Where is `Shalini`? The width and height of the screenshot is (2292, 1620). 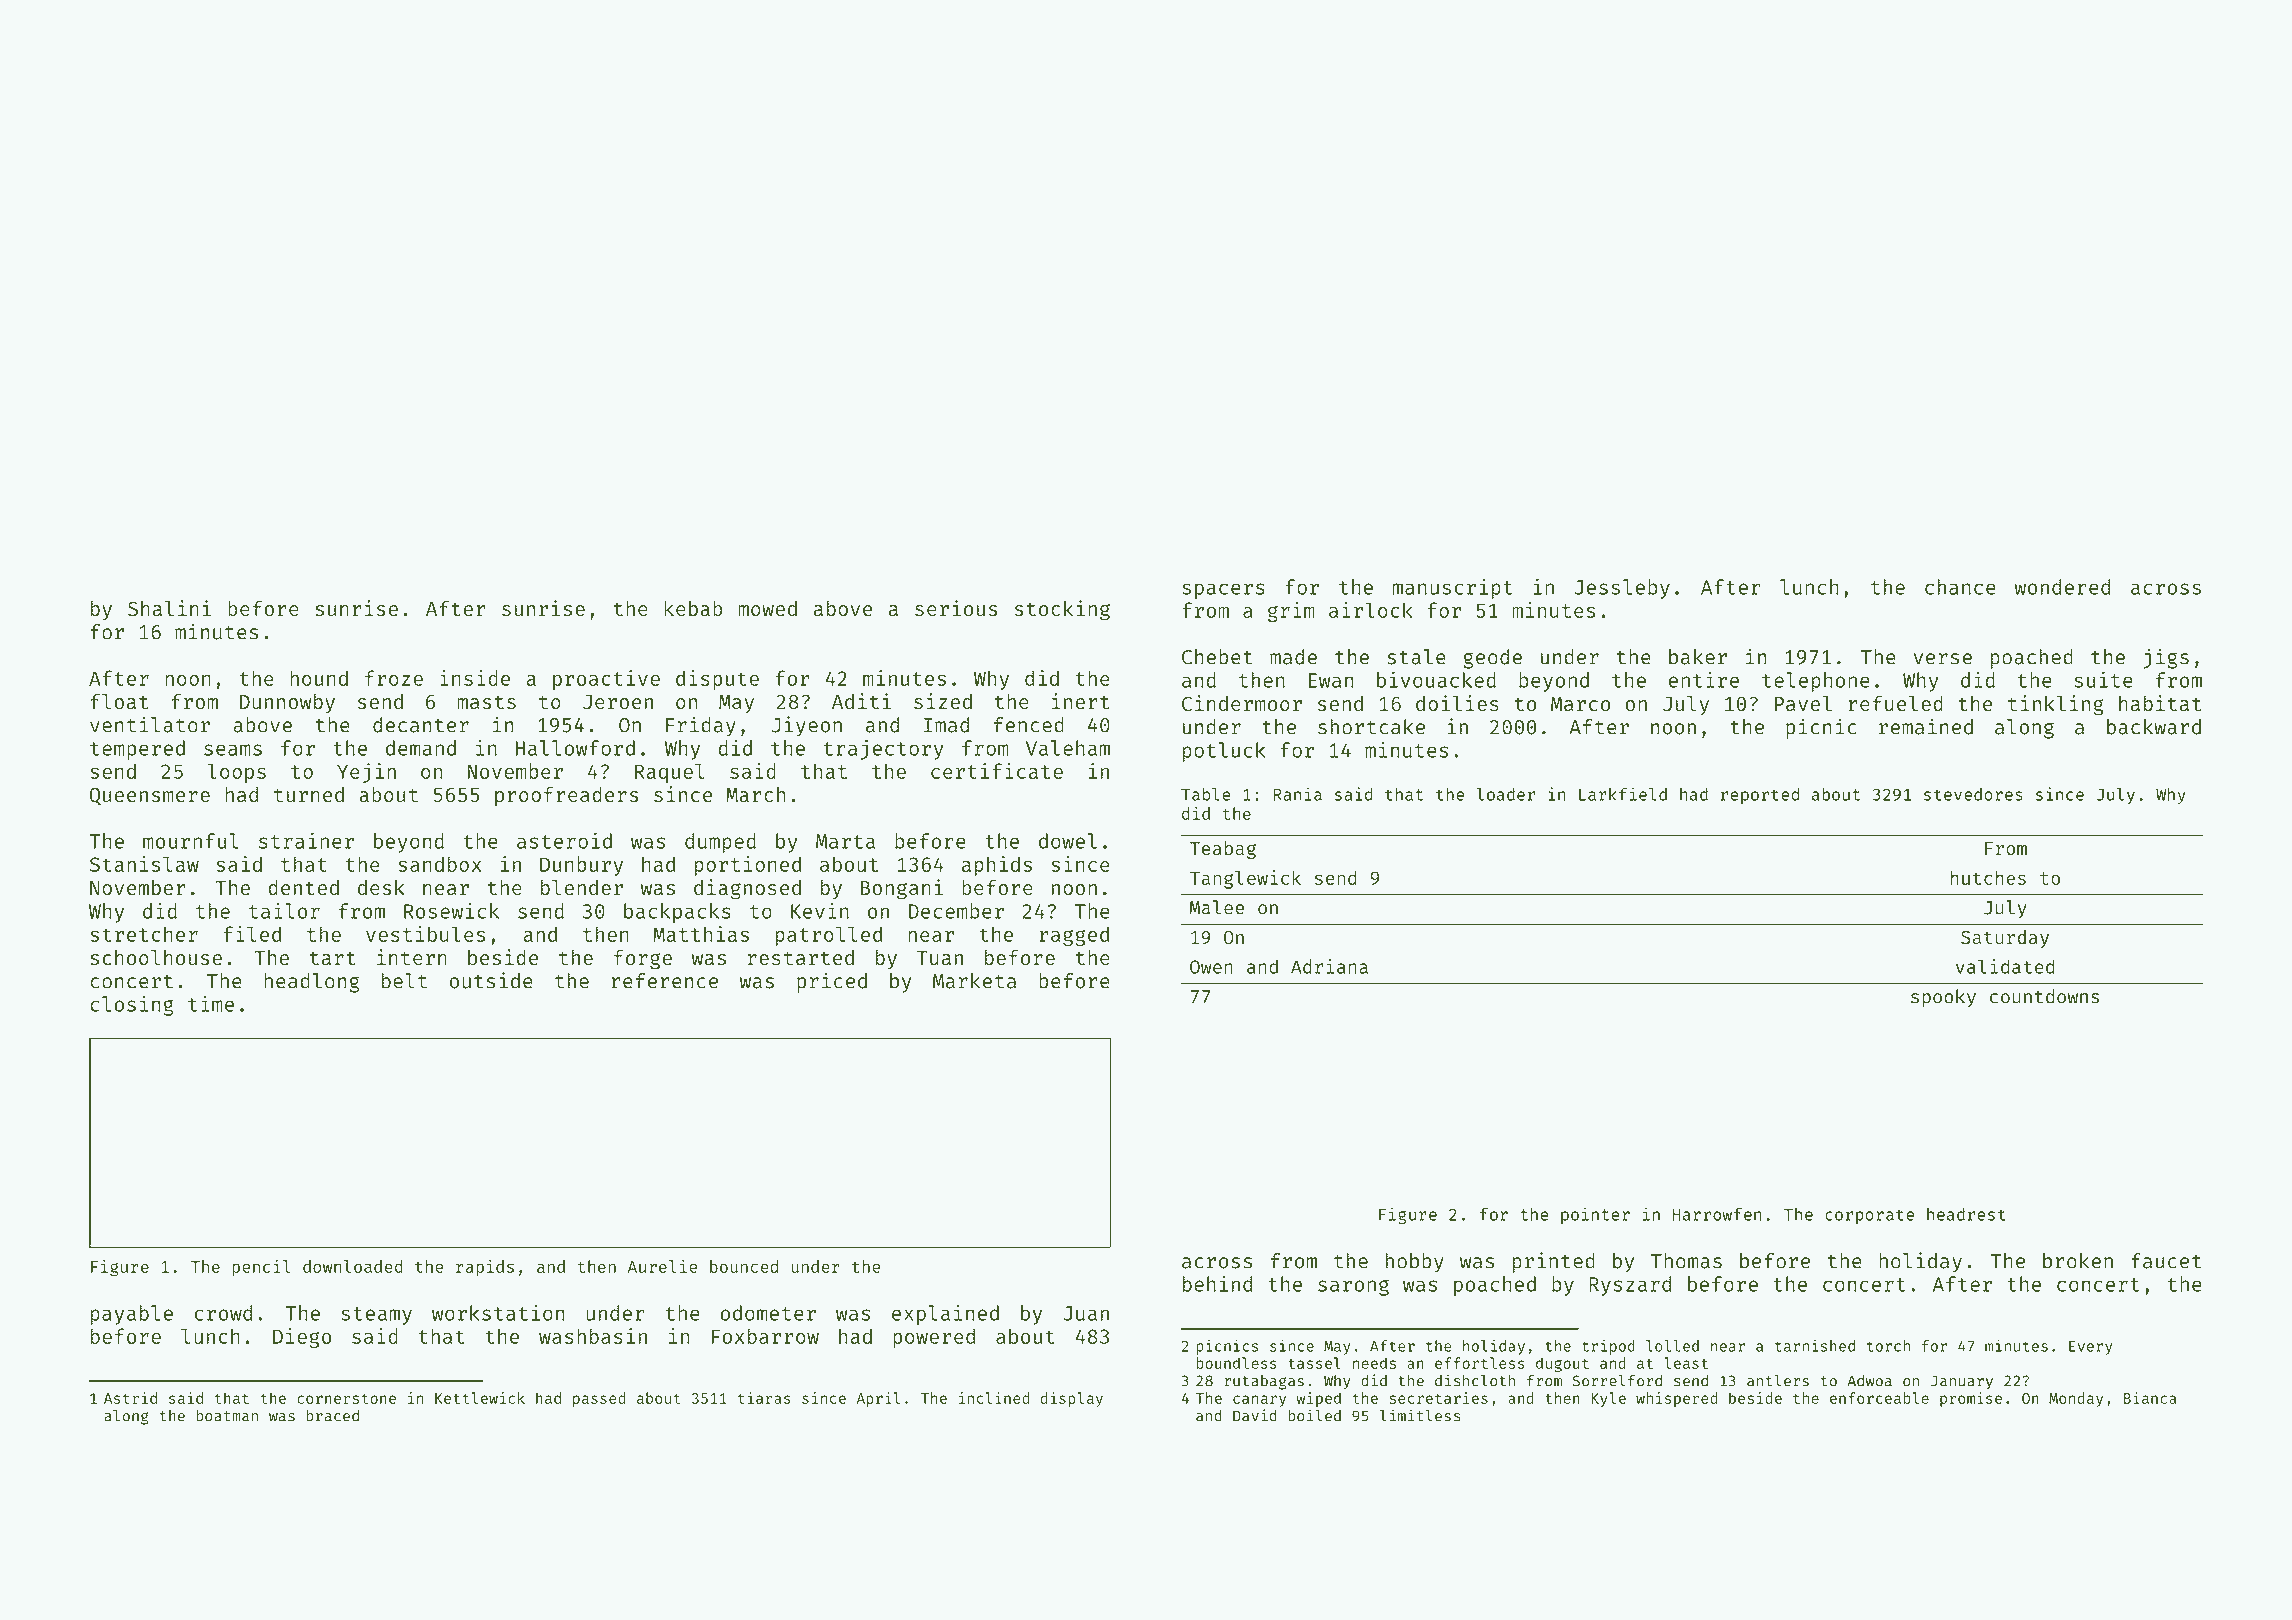 Shalini is located at coordinates (169, 608).
